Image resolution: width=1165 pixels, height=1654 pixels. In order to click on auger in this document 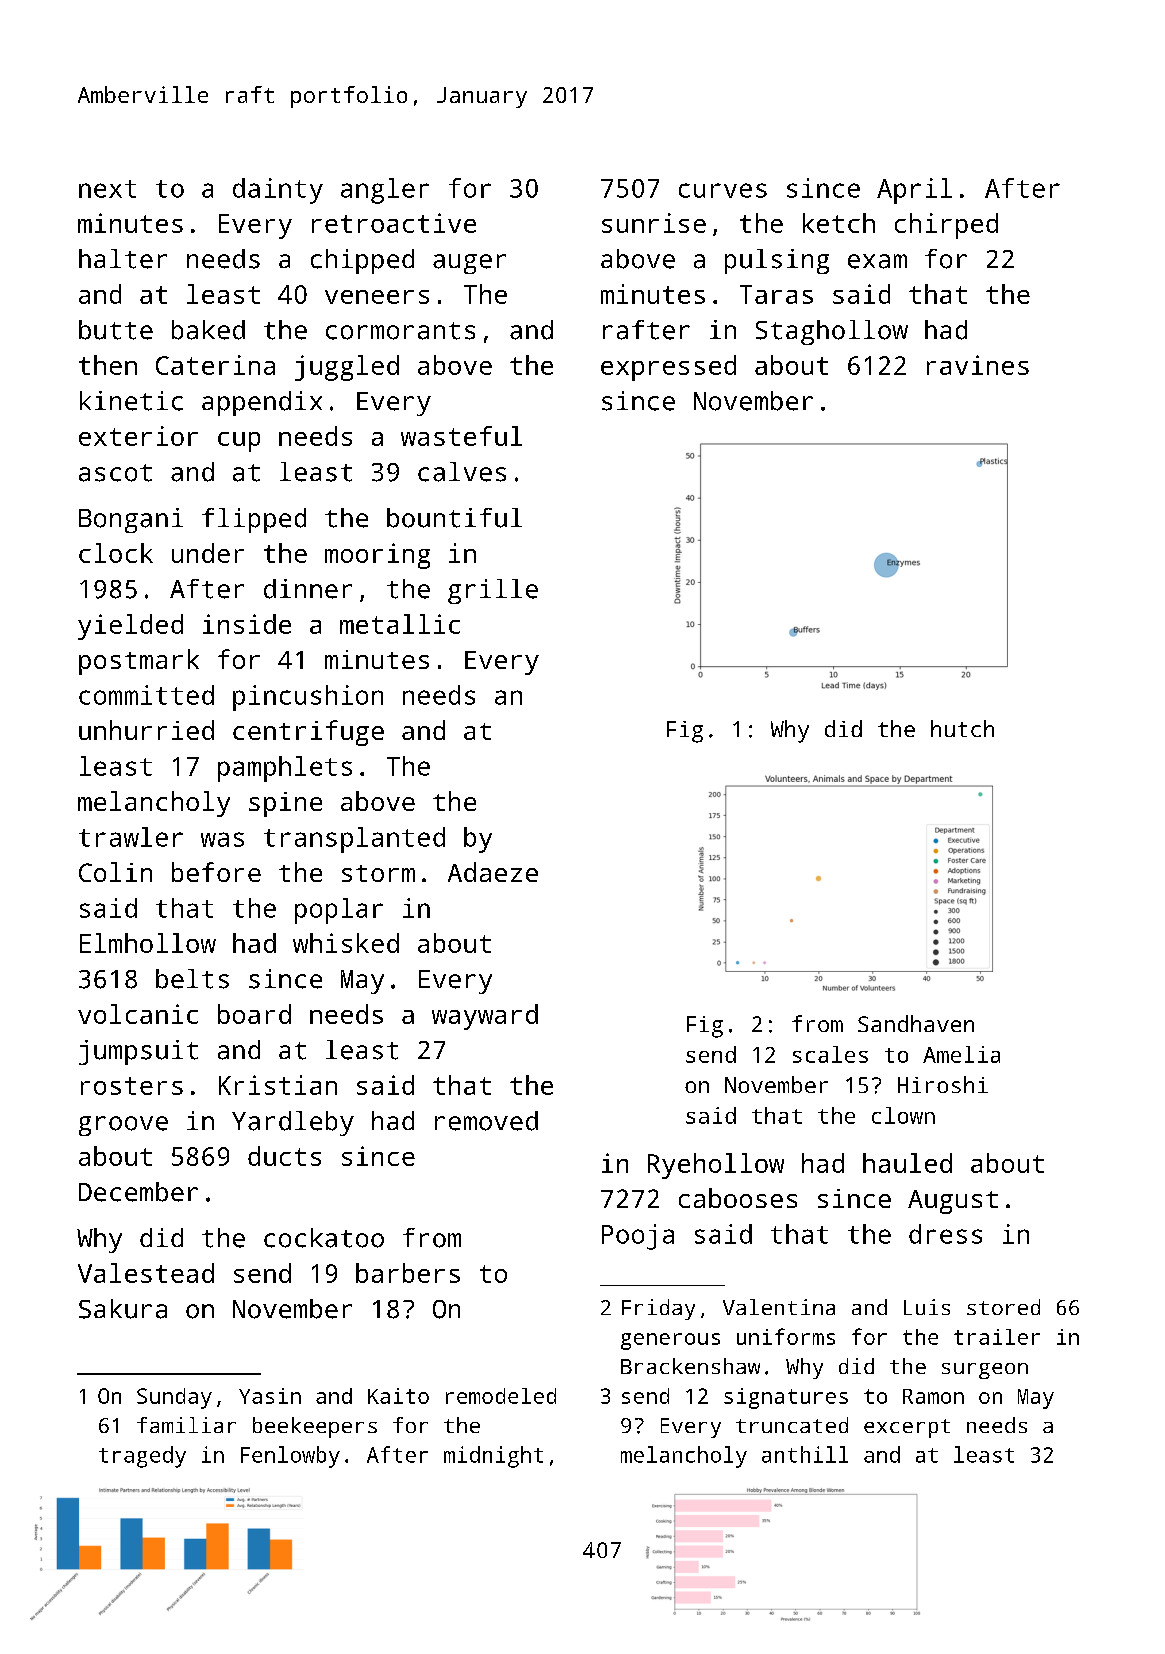, I will do `click(469, 264)`.
